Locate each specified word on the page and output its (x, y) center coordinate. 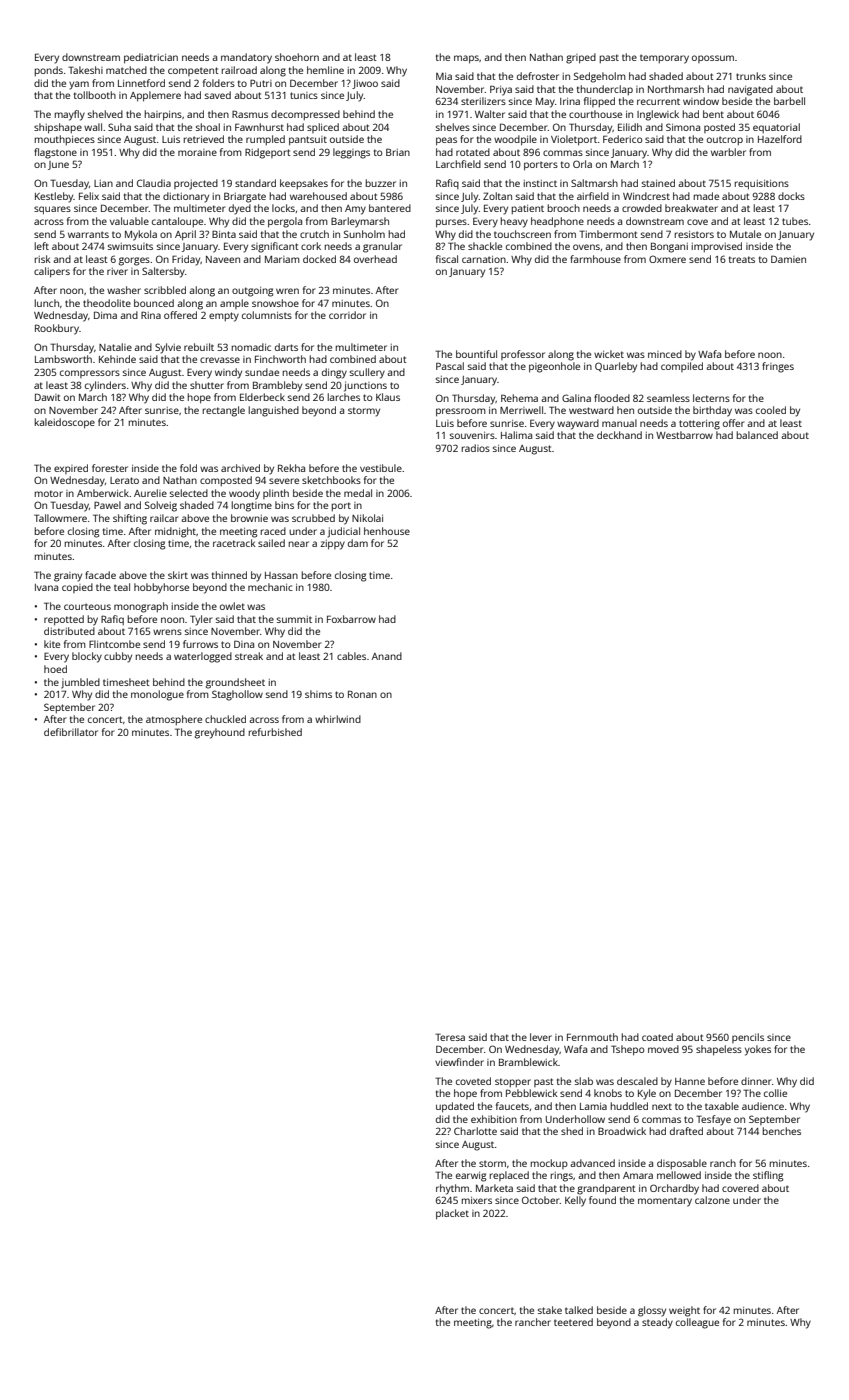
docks (791, 196)
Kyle (647, 1094)
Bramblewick (528, 1062)
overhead (375, 259)
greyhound (220, 733)
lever (541, 1037)
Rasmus (250, 114)
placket (452, 1214)
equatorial (776, 128)
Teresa (450, 1037)
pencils (748, 1038)
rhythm (452, 1189)
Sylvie (168, 348)
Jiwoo (365, 84)
